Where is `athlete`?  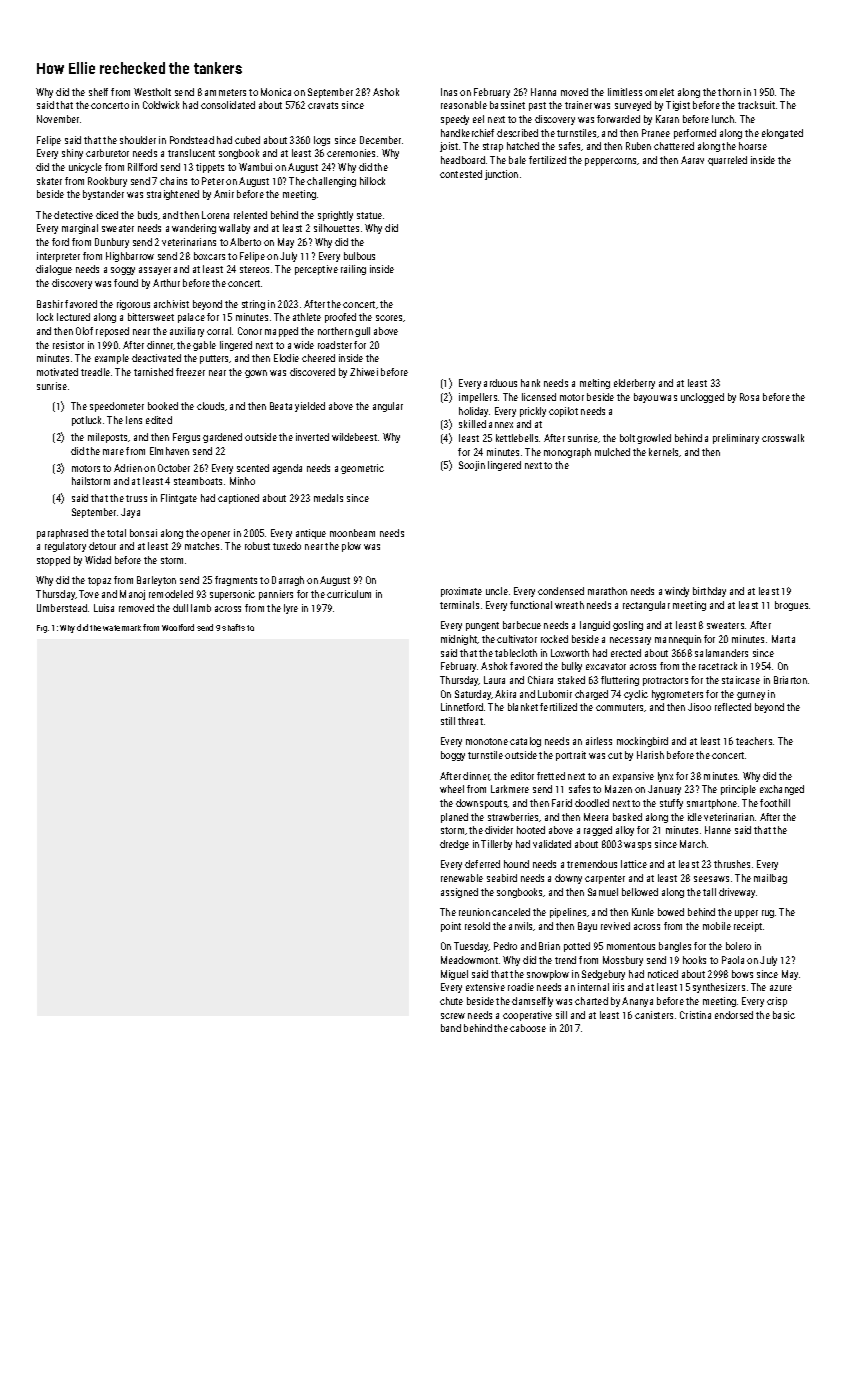
athlete is located at coordinates (307, 317).
